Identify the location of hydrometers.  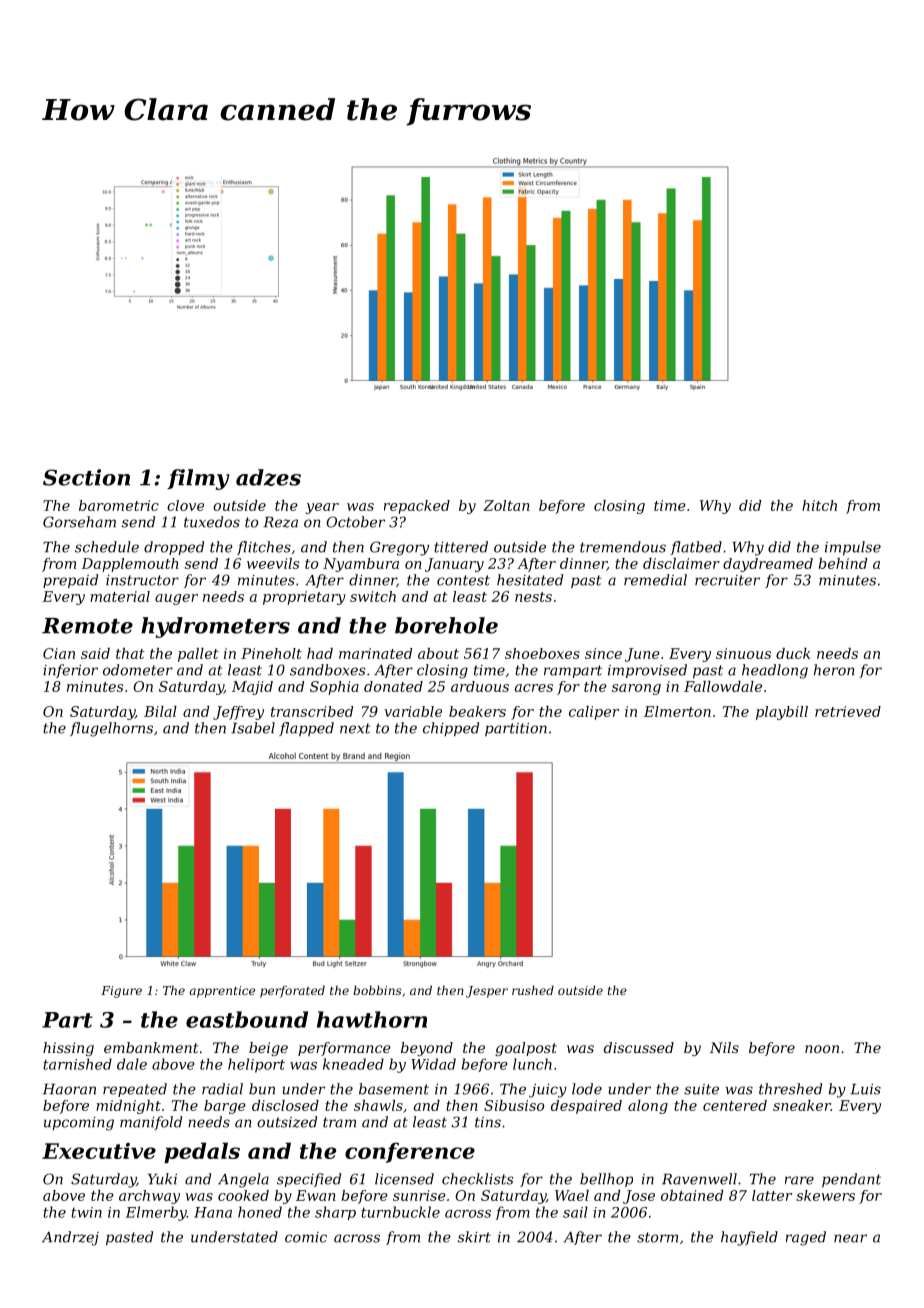
(215, 627).
